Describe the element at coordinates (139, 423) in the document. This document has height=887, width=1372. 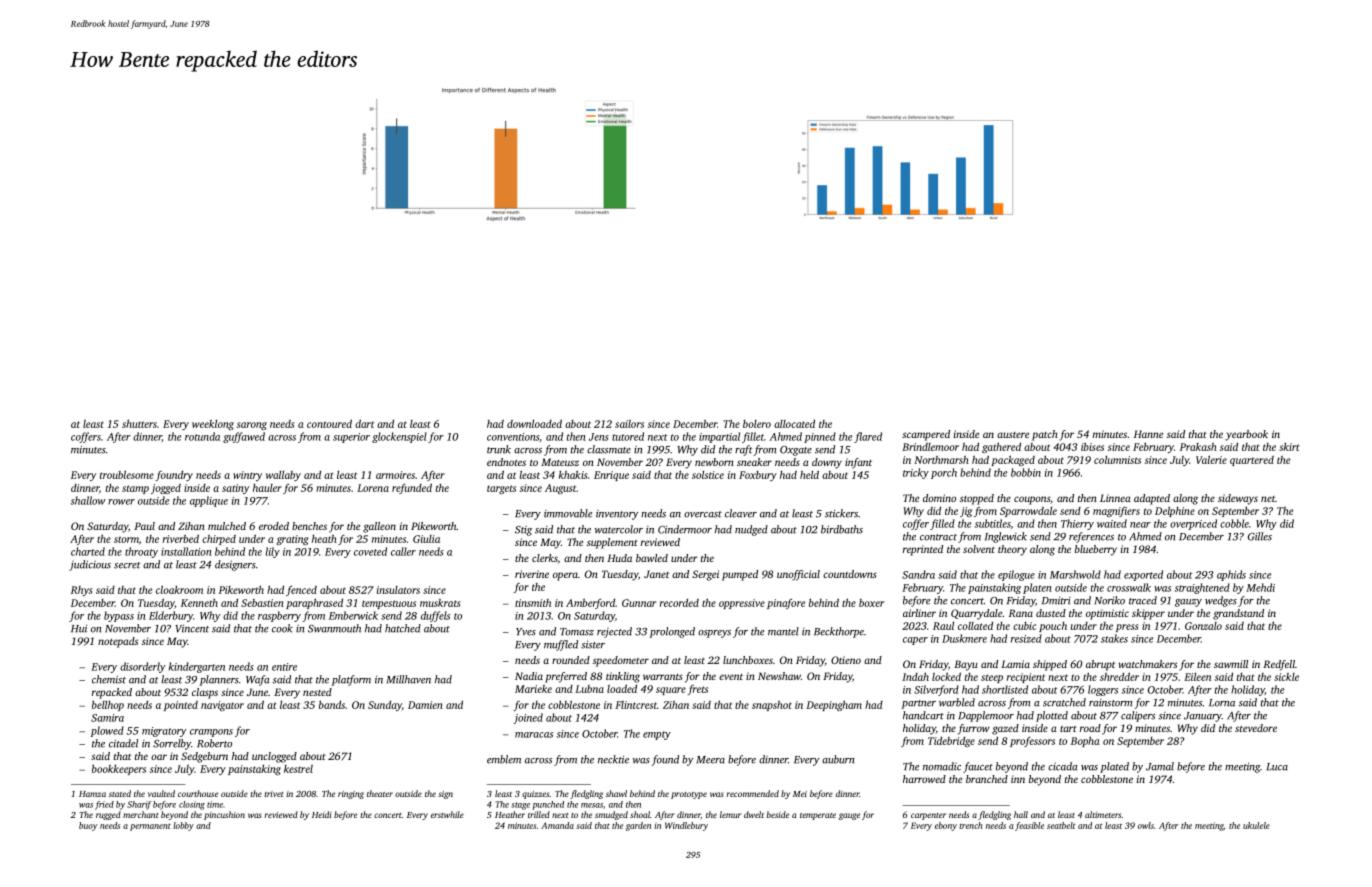
I see `shutters` at that location.
